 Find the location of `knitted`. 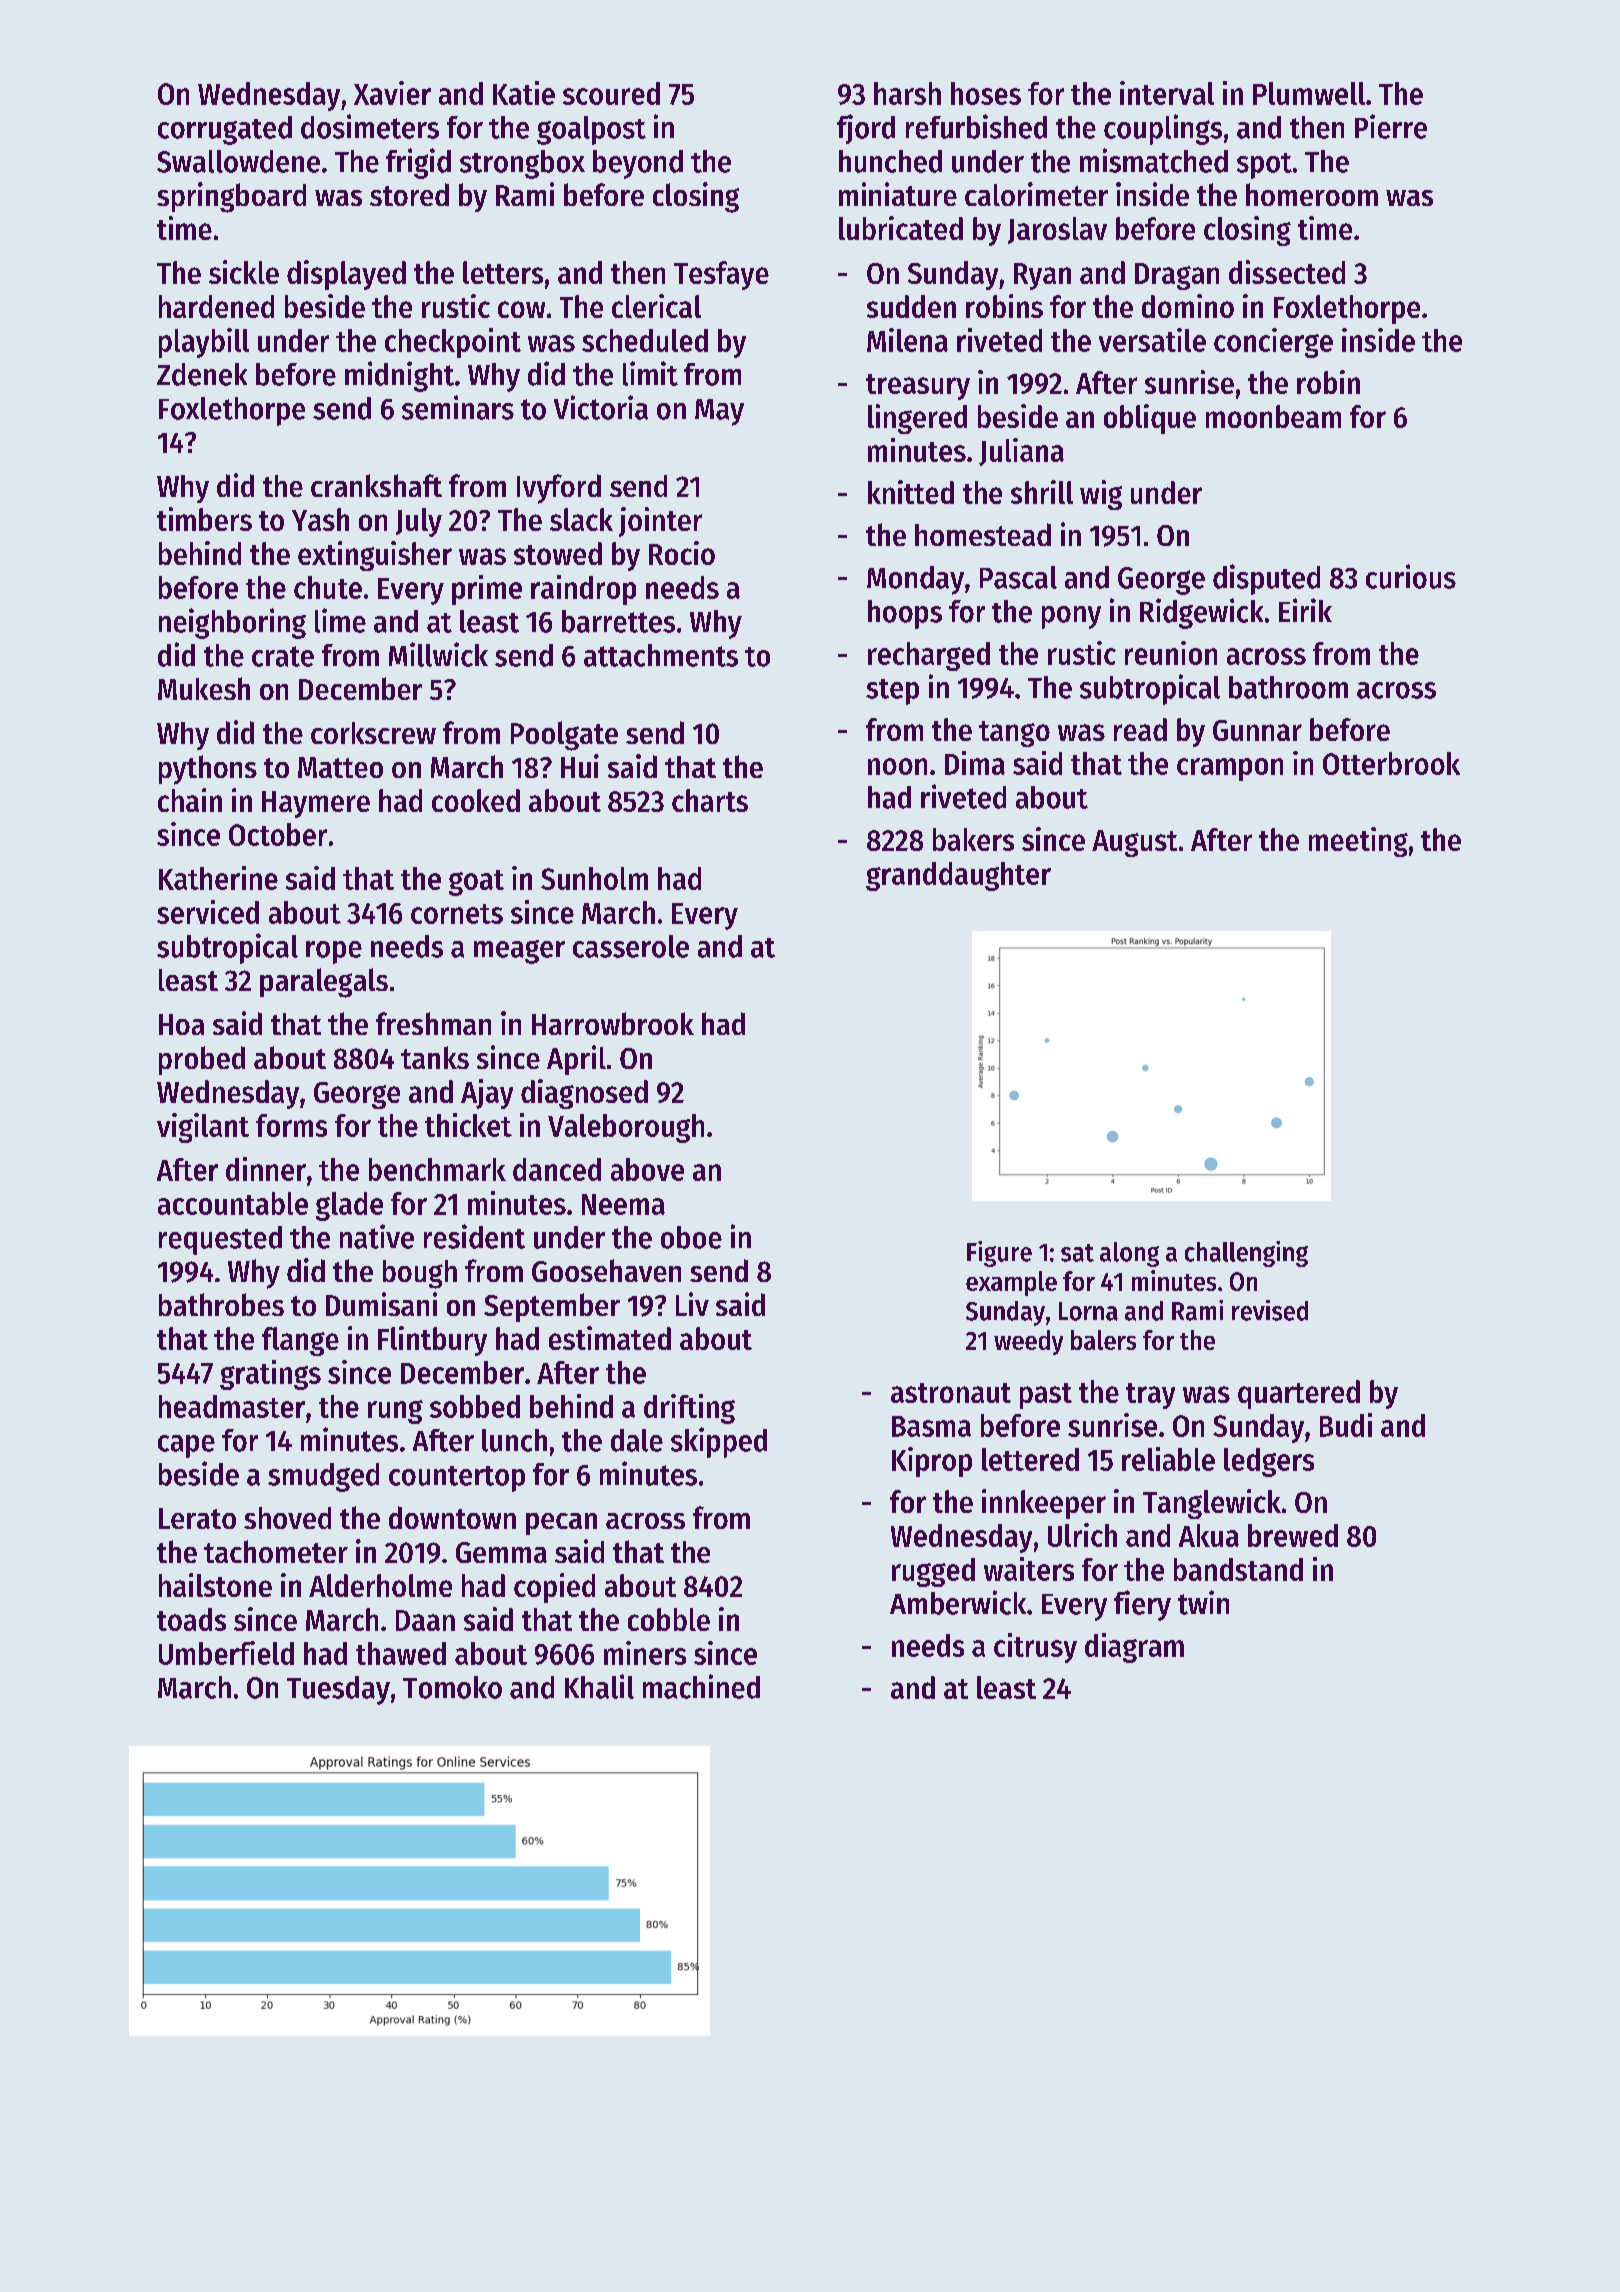

knitted is located at coordinates (911, 492).
